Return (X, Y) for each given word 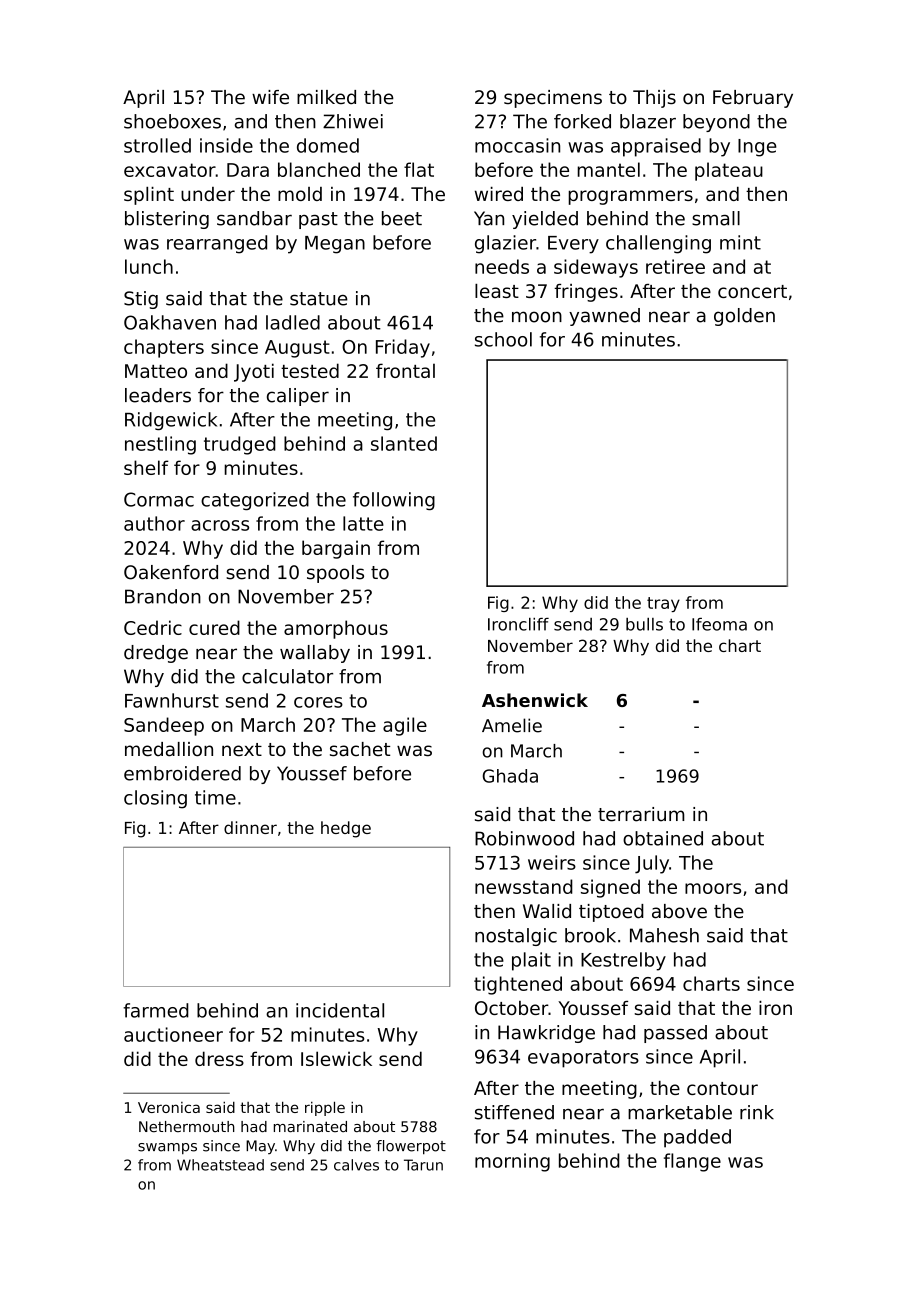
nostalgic (516, 937)
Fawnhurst (172, 700)
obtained (663, 838)
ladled (293, 322)
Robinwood (524, 838)
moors (713, 888)
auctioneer (173, 1034)
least (497, 291)
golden (744, 317)
